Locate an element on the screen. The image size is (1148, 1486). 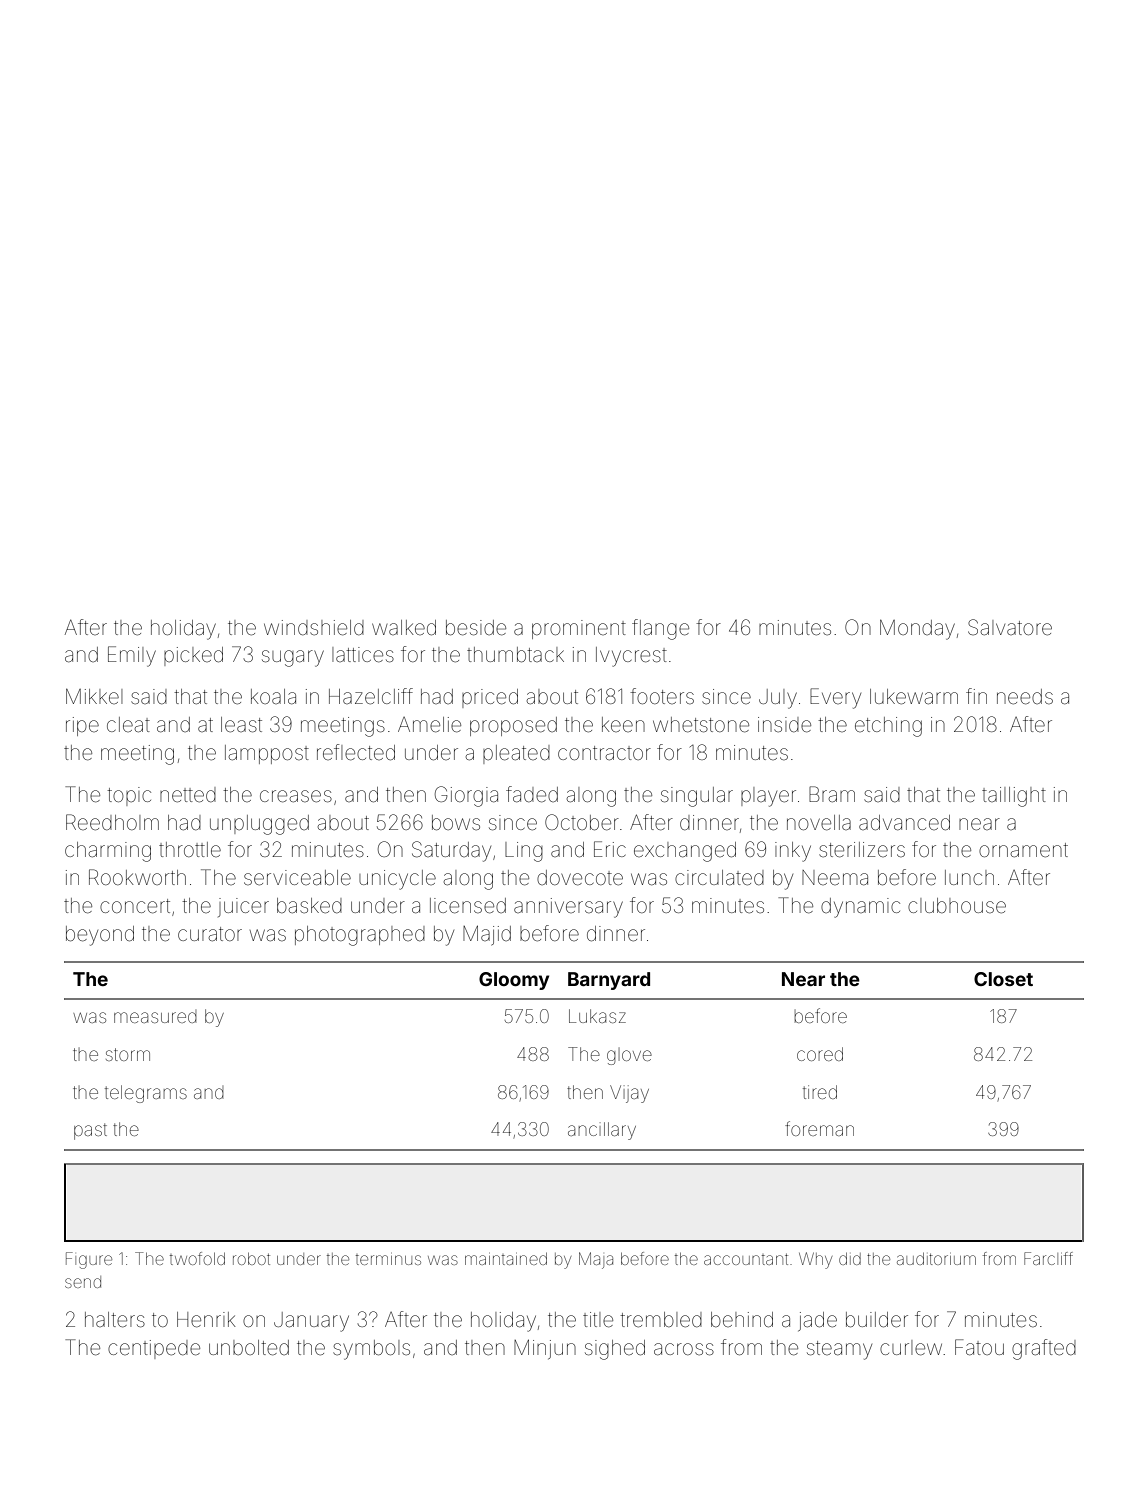
singular is located at coordinates (697, 797).
